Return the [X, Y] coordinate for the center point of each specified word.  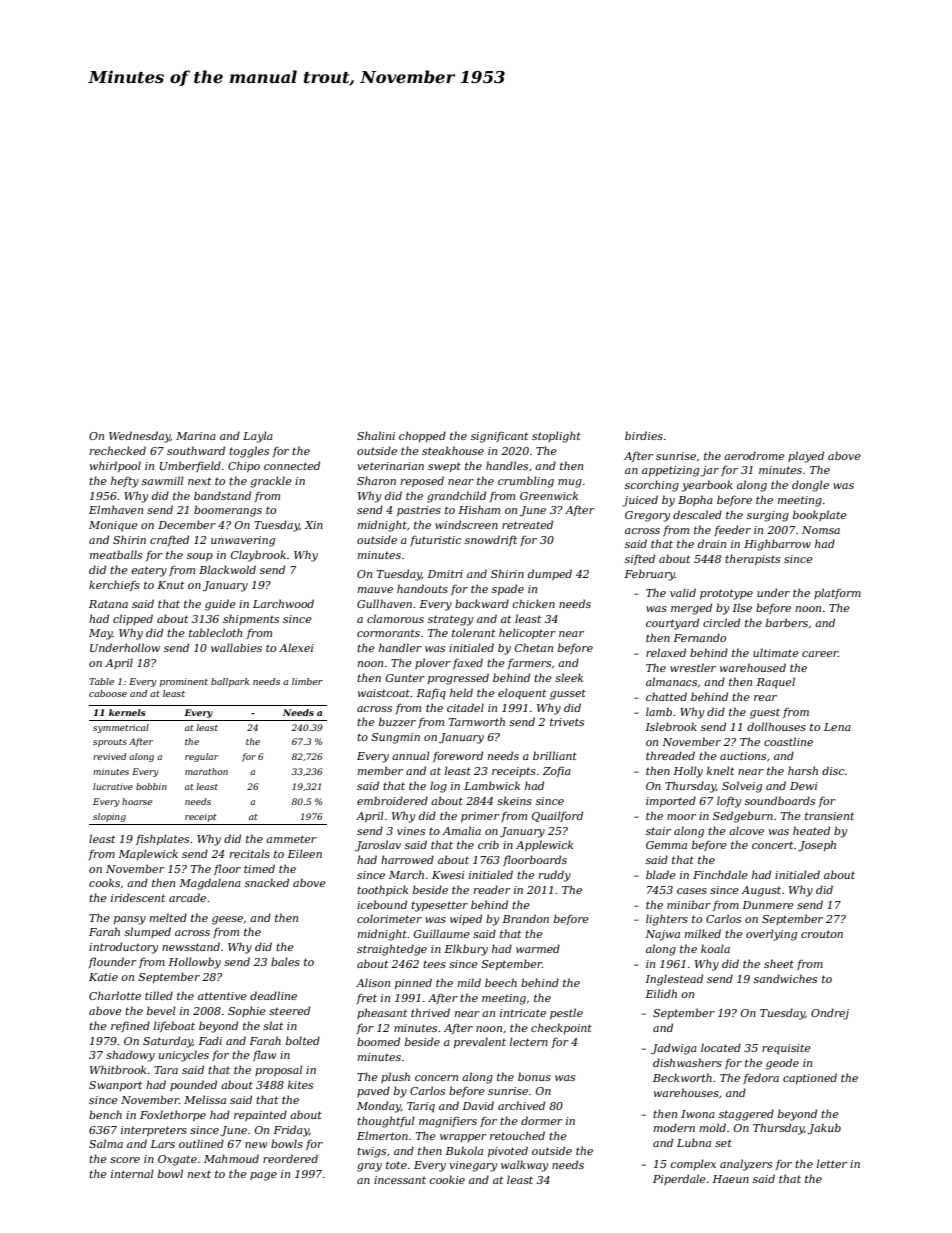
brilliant [555, 755]
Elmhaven [116, 509]
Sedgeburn [743, 817]
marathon [206, 771]
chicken [533, 603]
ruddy [555, 876]
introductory [123, 948]
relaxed [666, 652]
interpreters [154, 1131]
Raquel [775, 683]
